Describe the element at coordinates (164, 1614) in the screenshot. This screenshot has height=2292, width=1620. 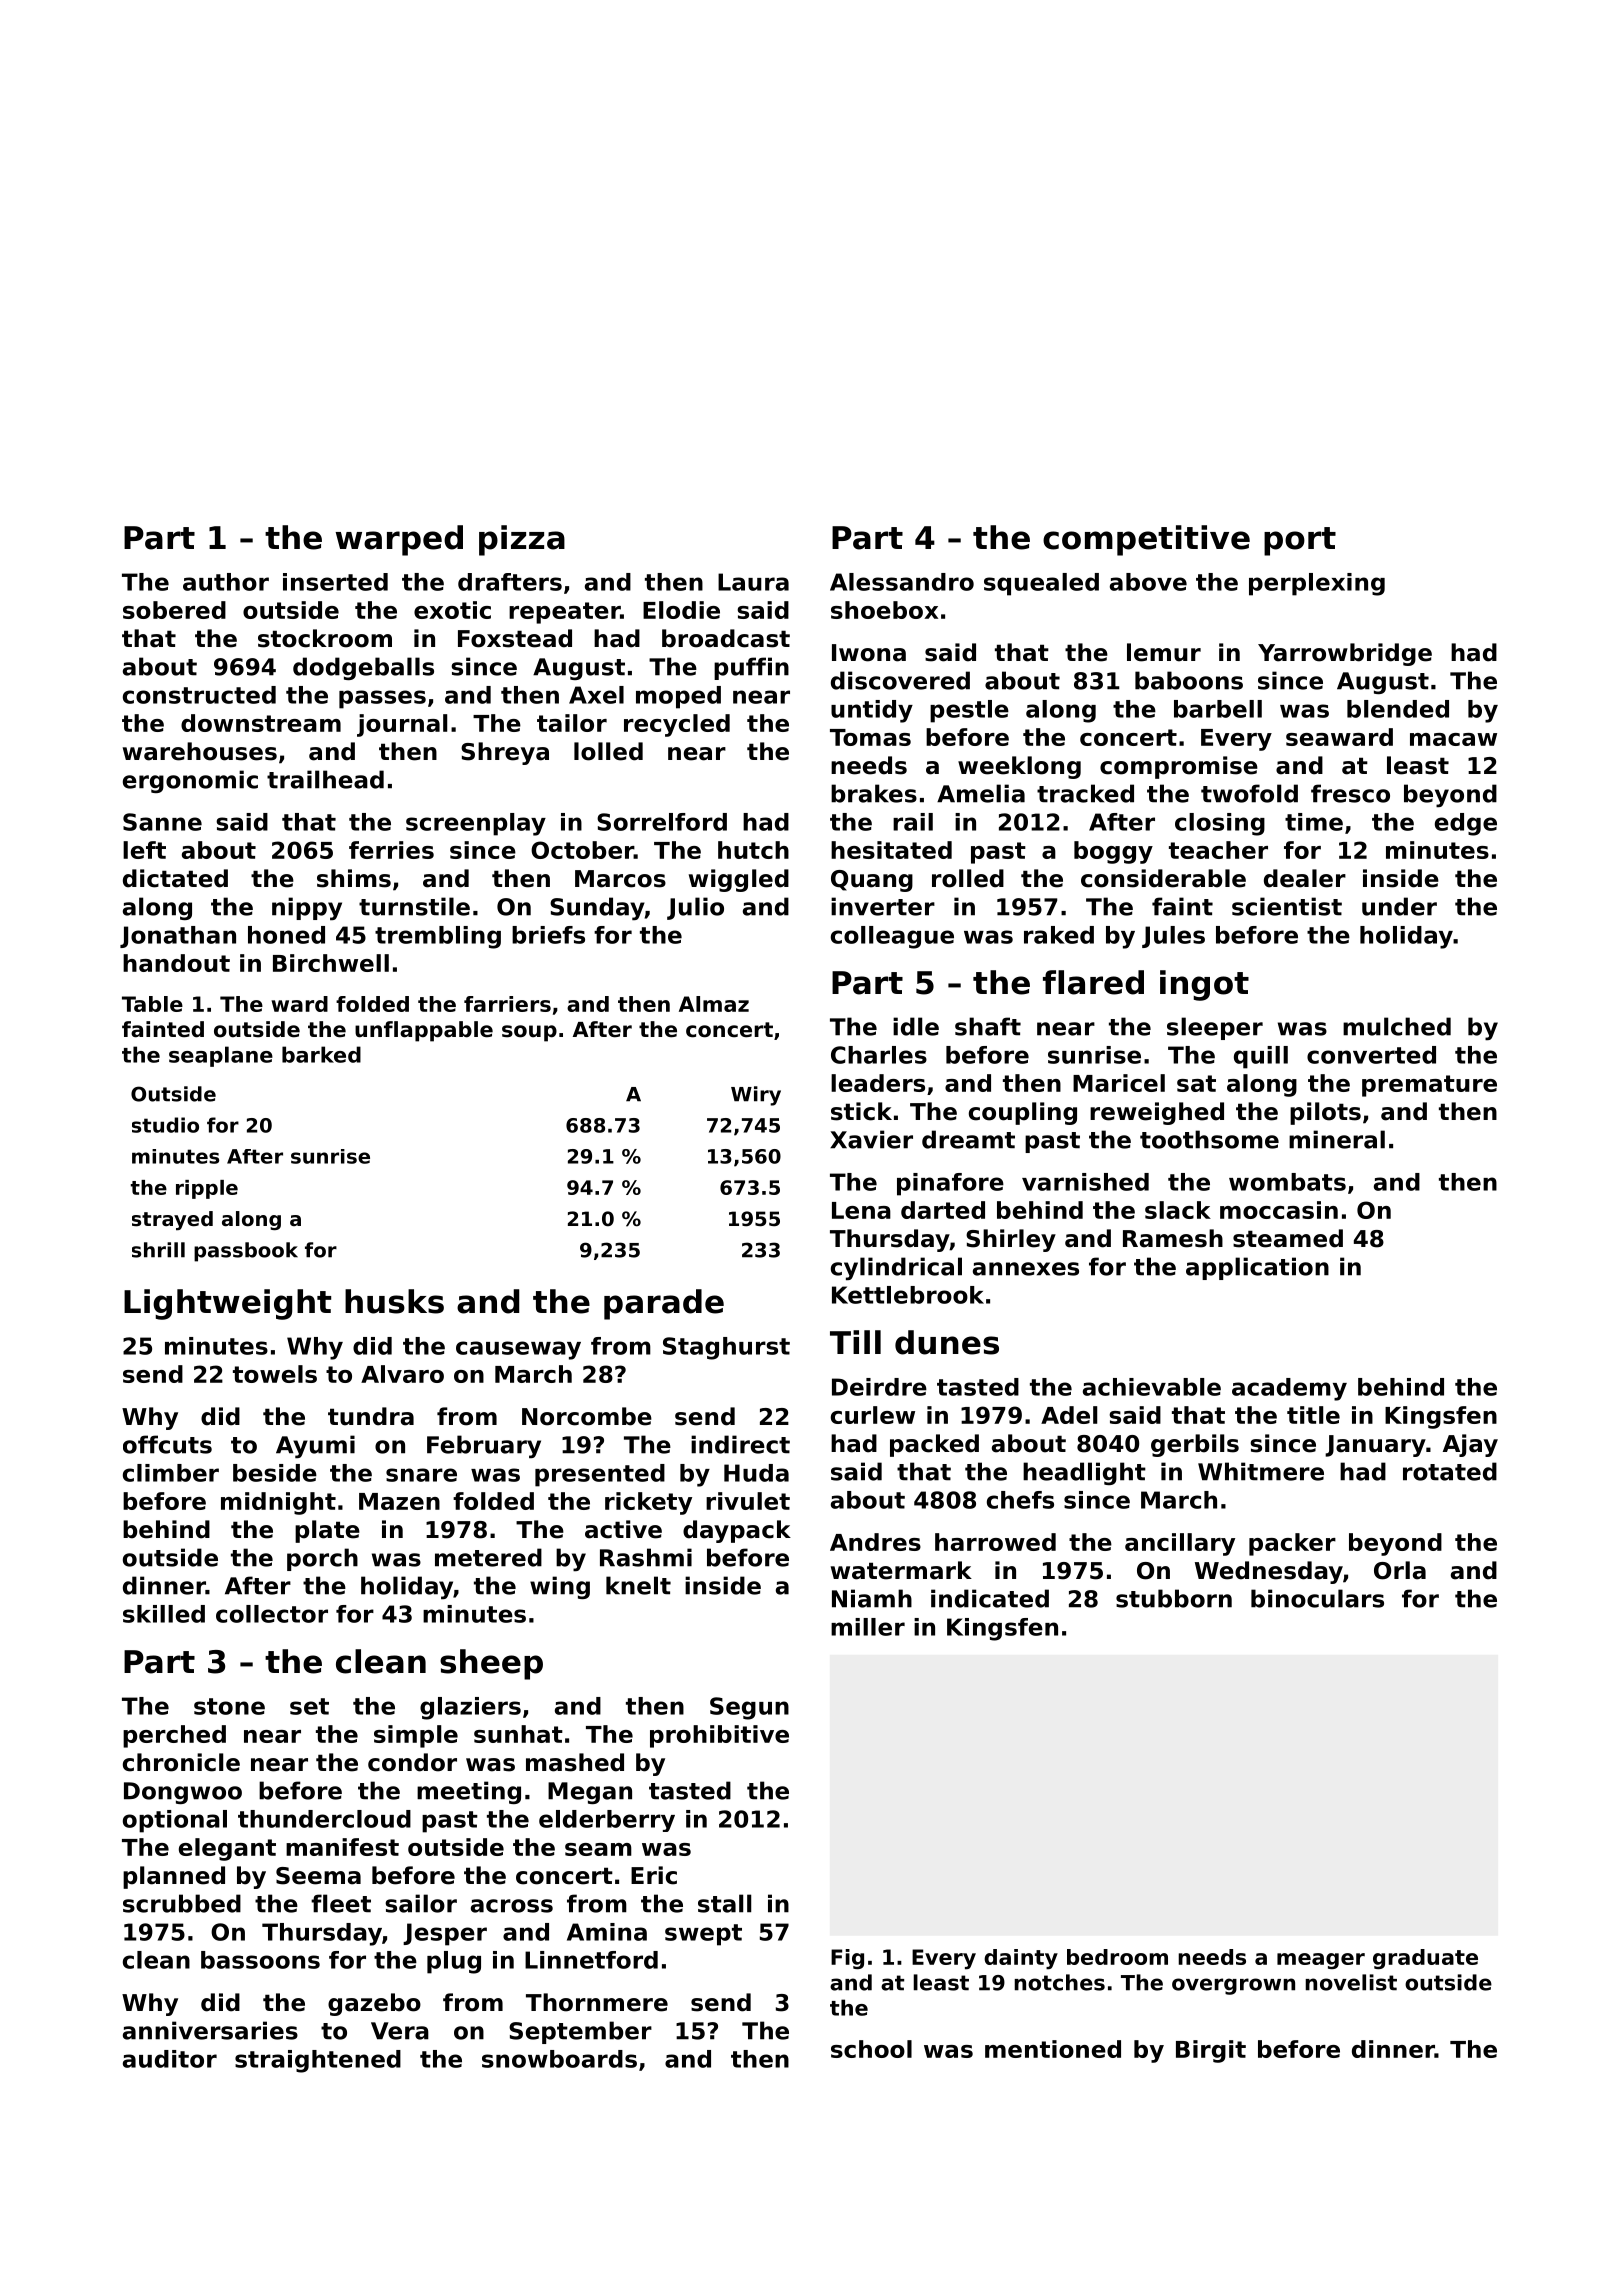
I see `skilled` at that location.
